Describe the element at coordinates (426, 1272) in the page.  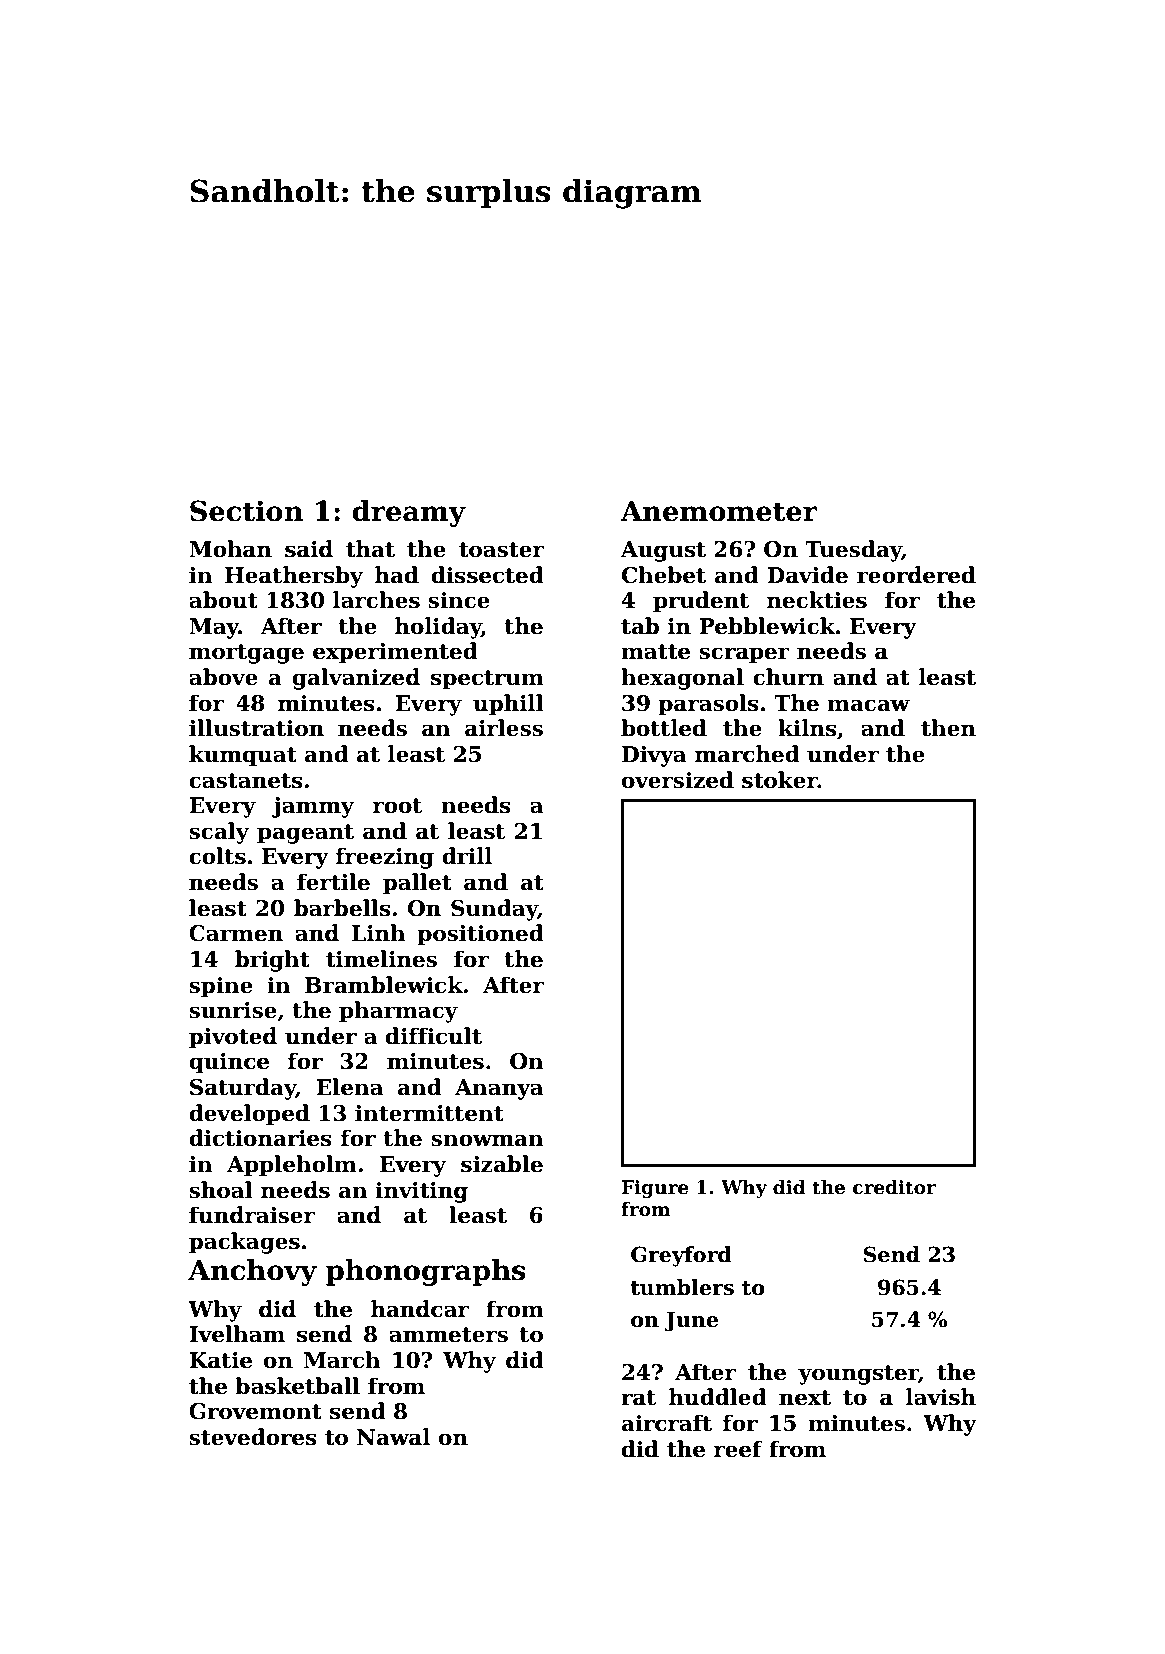
I see `phonographs` at that location.
